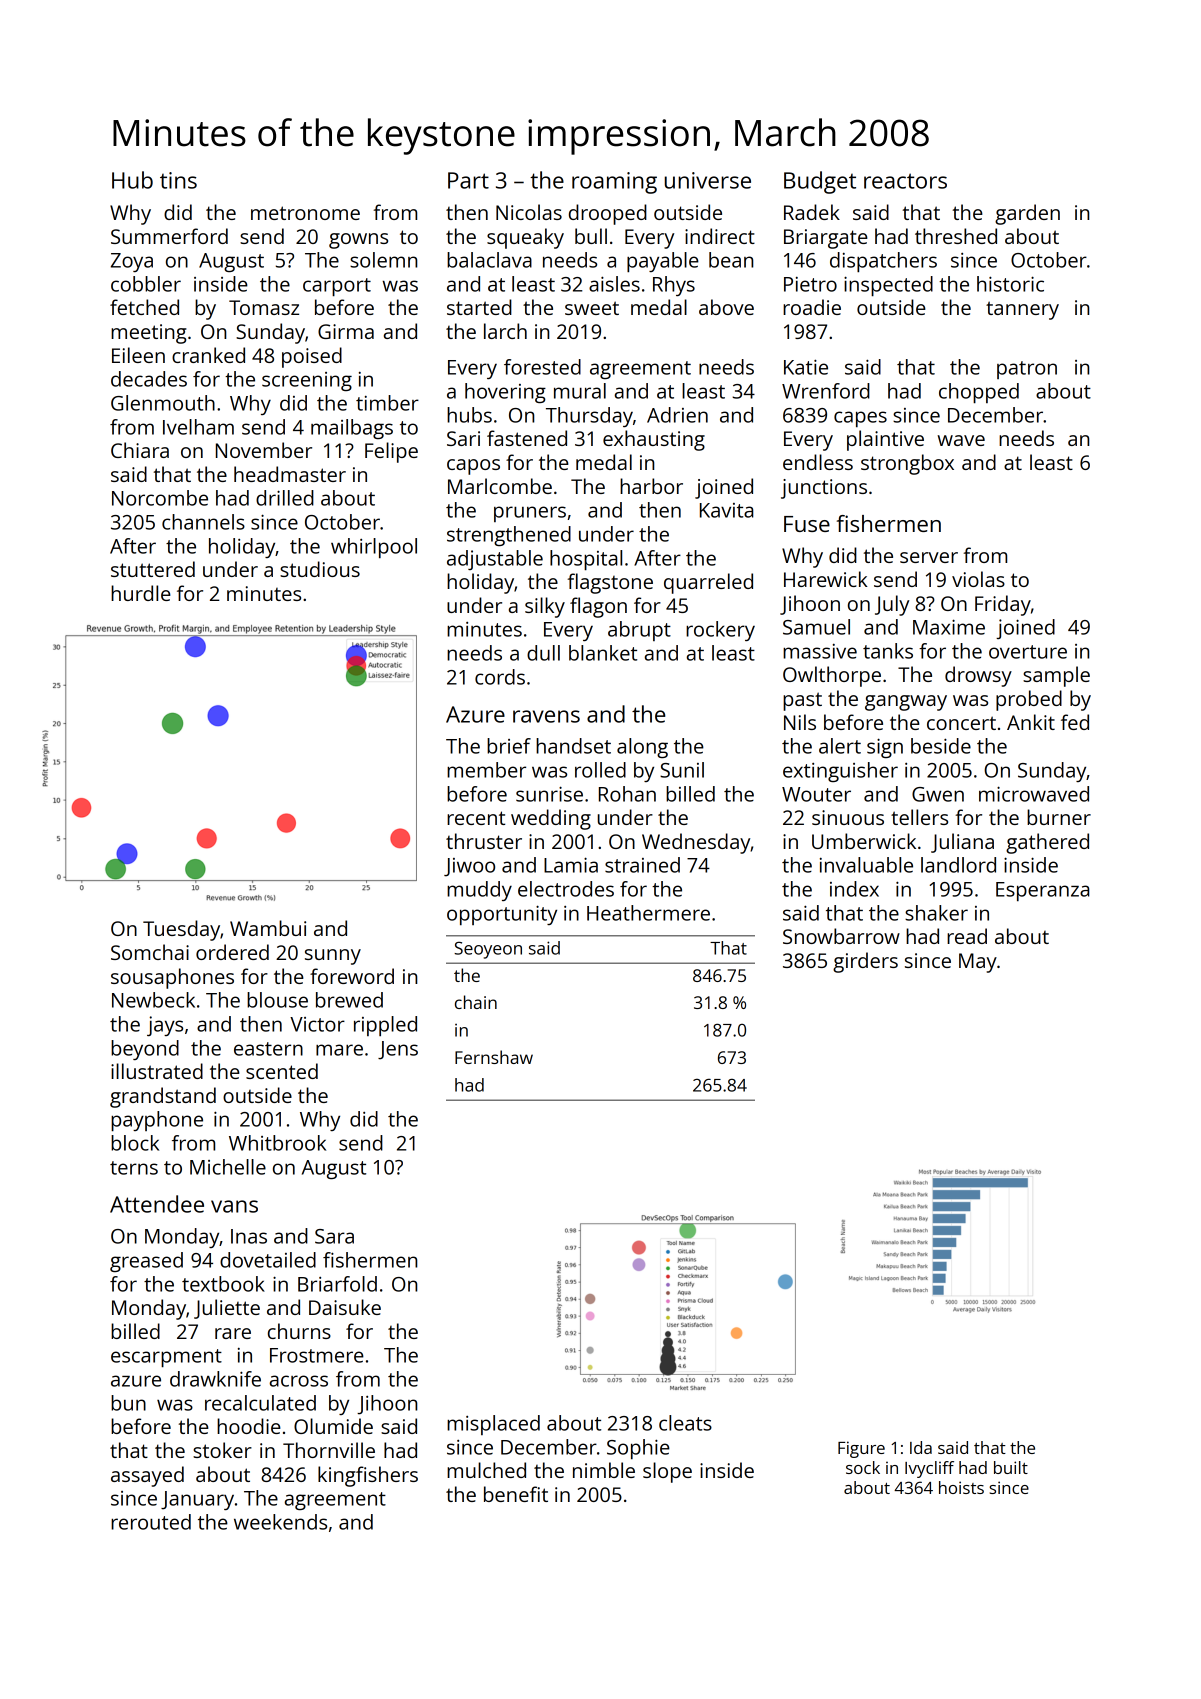 The height and width of the image is (1699, 1201). I want to click on assayed, so click(147, 1476).
